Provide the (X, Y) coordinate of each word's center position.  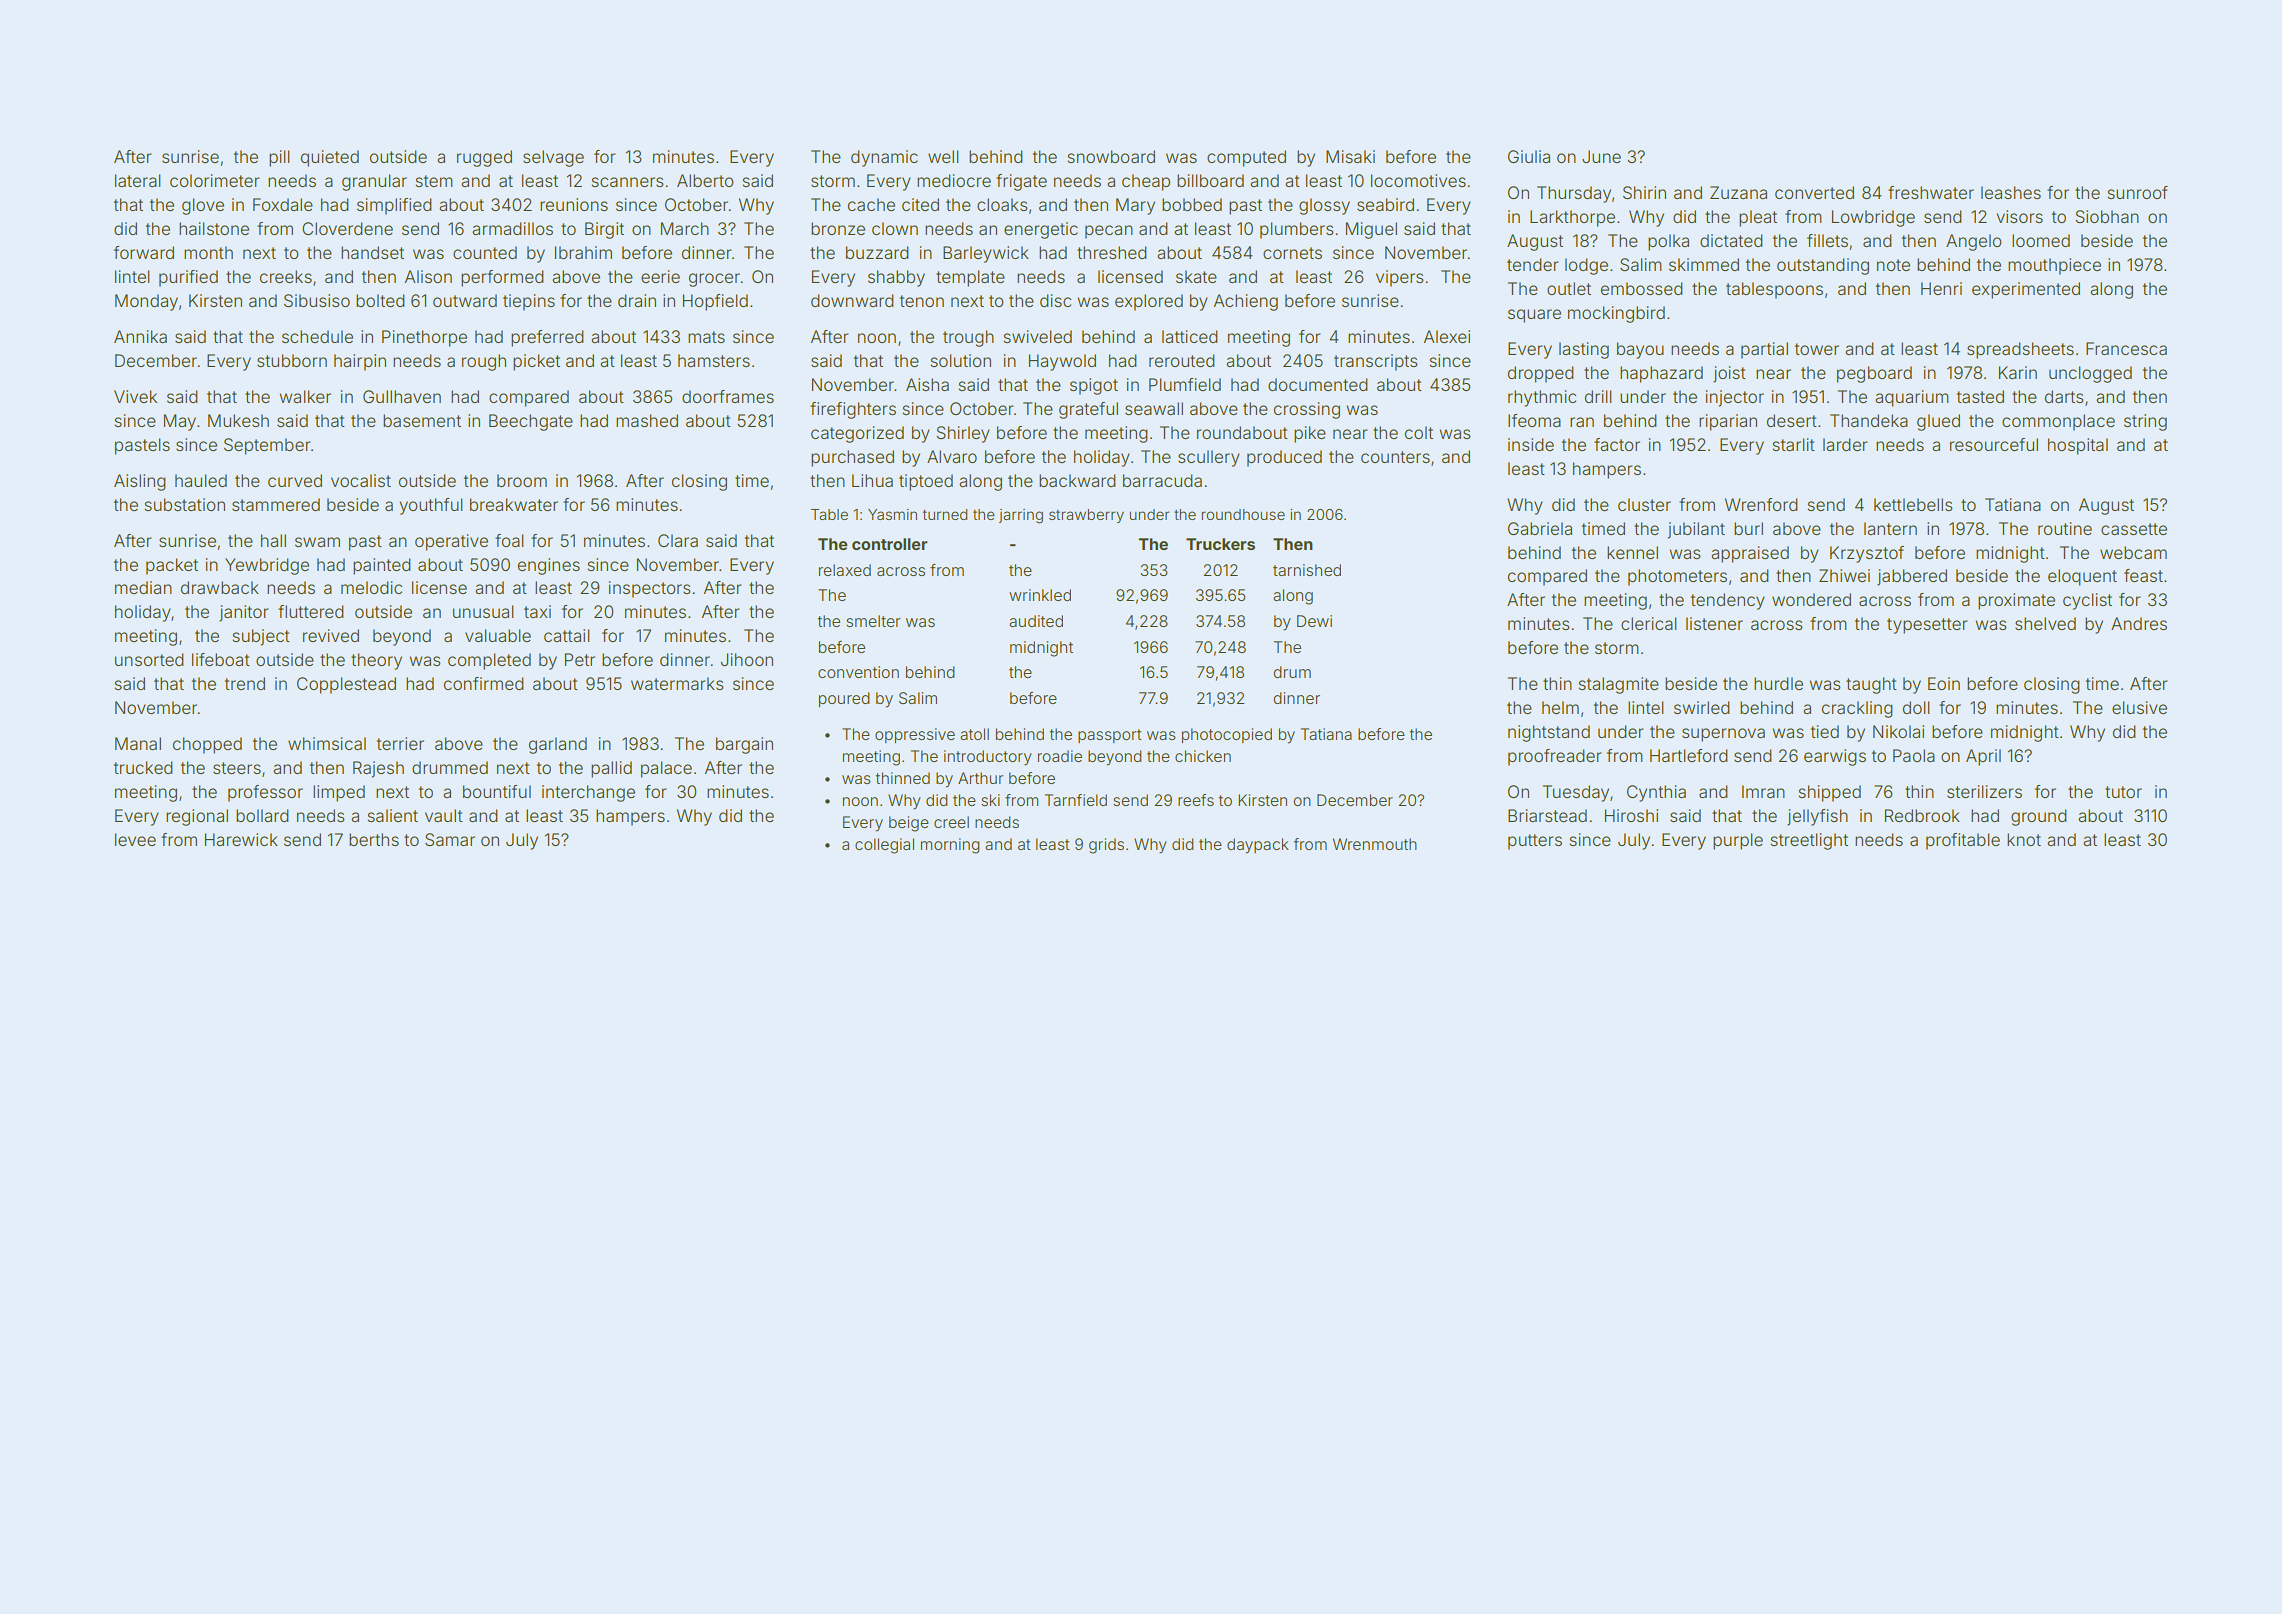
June (1601, 156)
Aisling (140, 482)
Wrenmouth (1375, 844)
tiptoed (926, 482)
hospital (2078, 446)
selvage (553, 158)
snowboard (1111, 156)
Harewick (241, 839)
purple (1738, 841)
